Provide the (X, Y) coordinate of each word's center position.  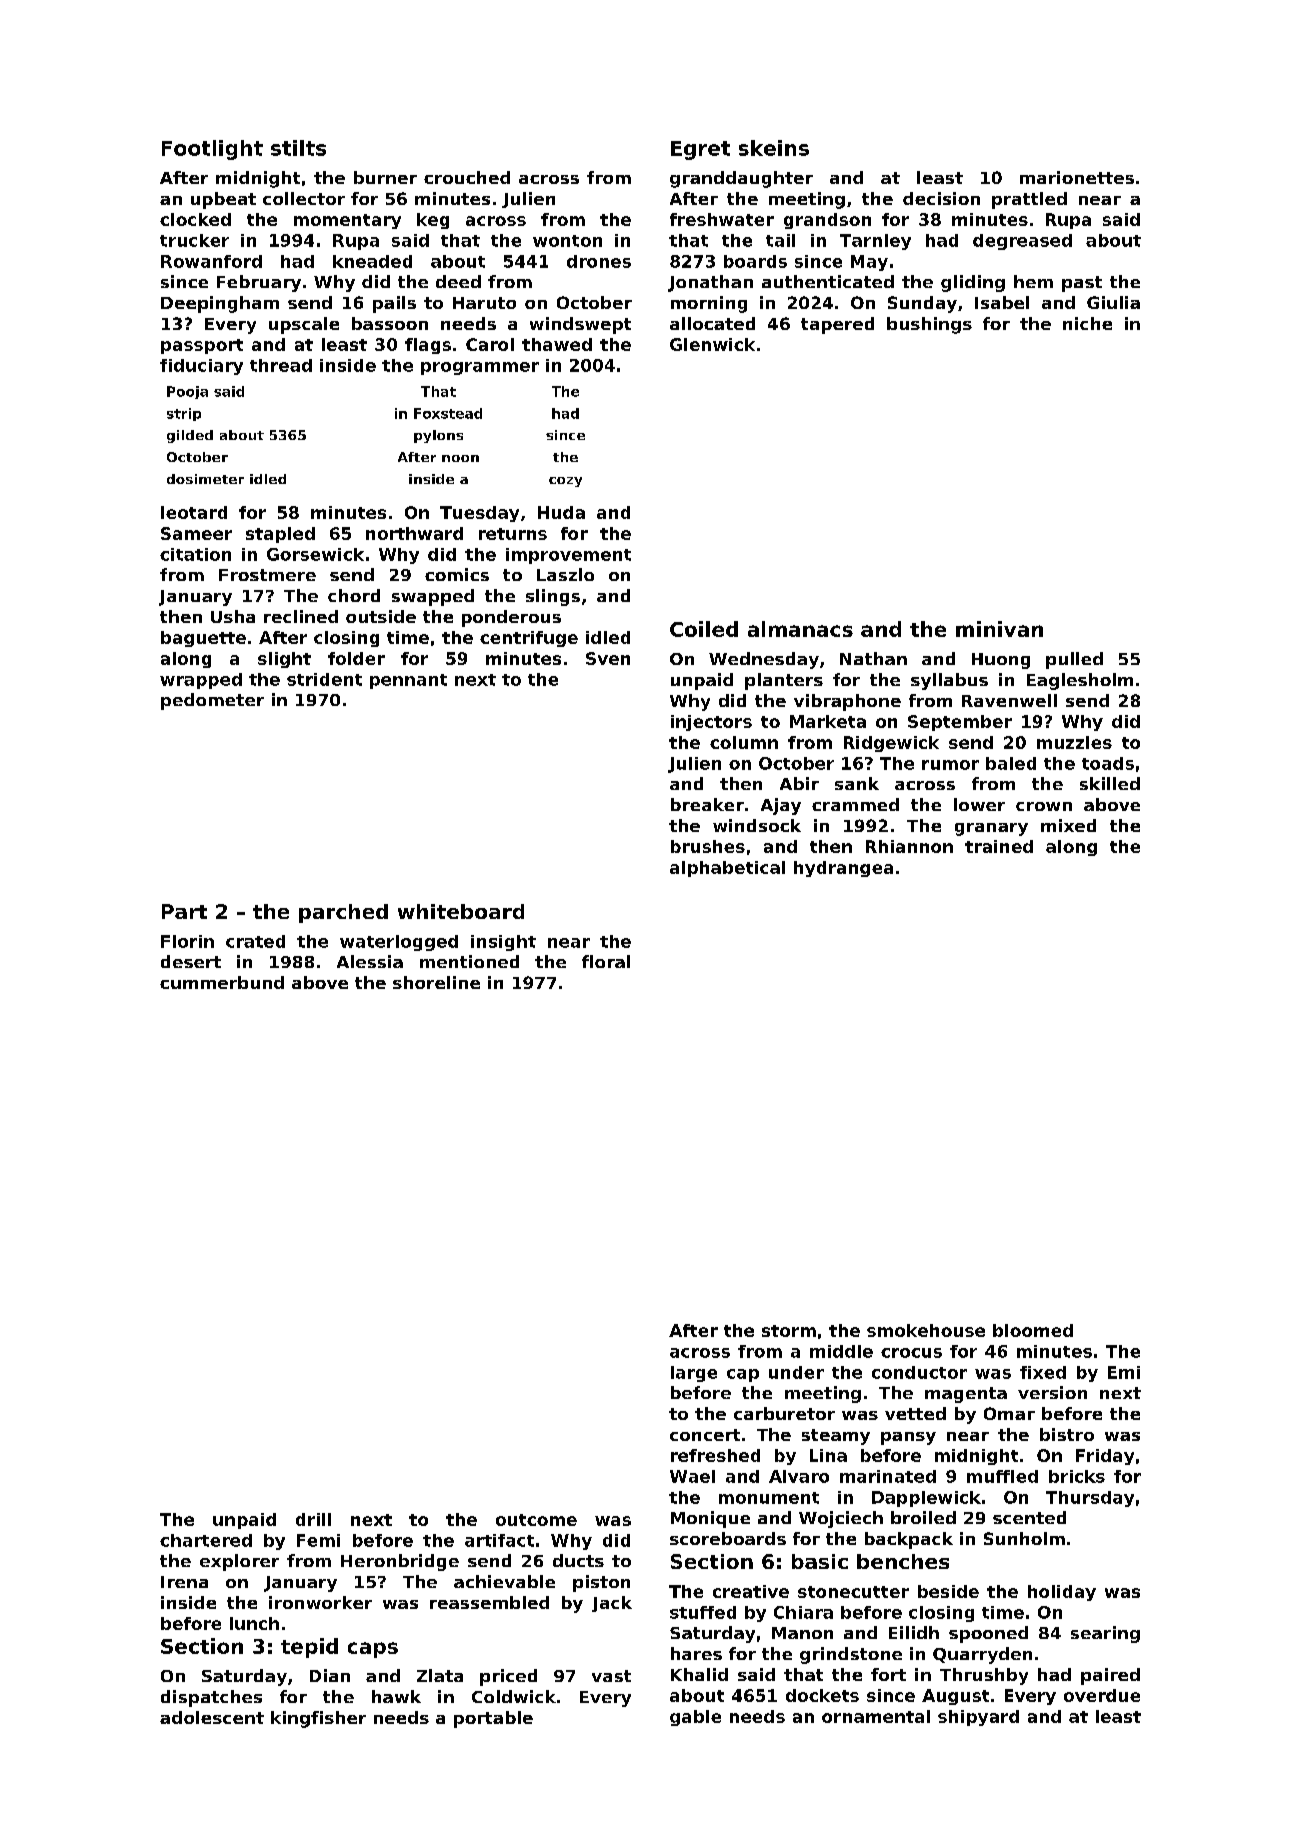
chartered (206, 1540)
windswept (580, 325)
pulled (1074, 660)
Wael (692, 1476)
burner (385, 177)
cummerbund (222, 982)
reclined (301, 616)
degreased (1022, 242)
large (694, 1374)
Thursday (1090, 1499)
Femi (318, 1540)
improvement (568, 556)
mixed (1068, 825)
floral (606, 961)
